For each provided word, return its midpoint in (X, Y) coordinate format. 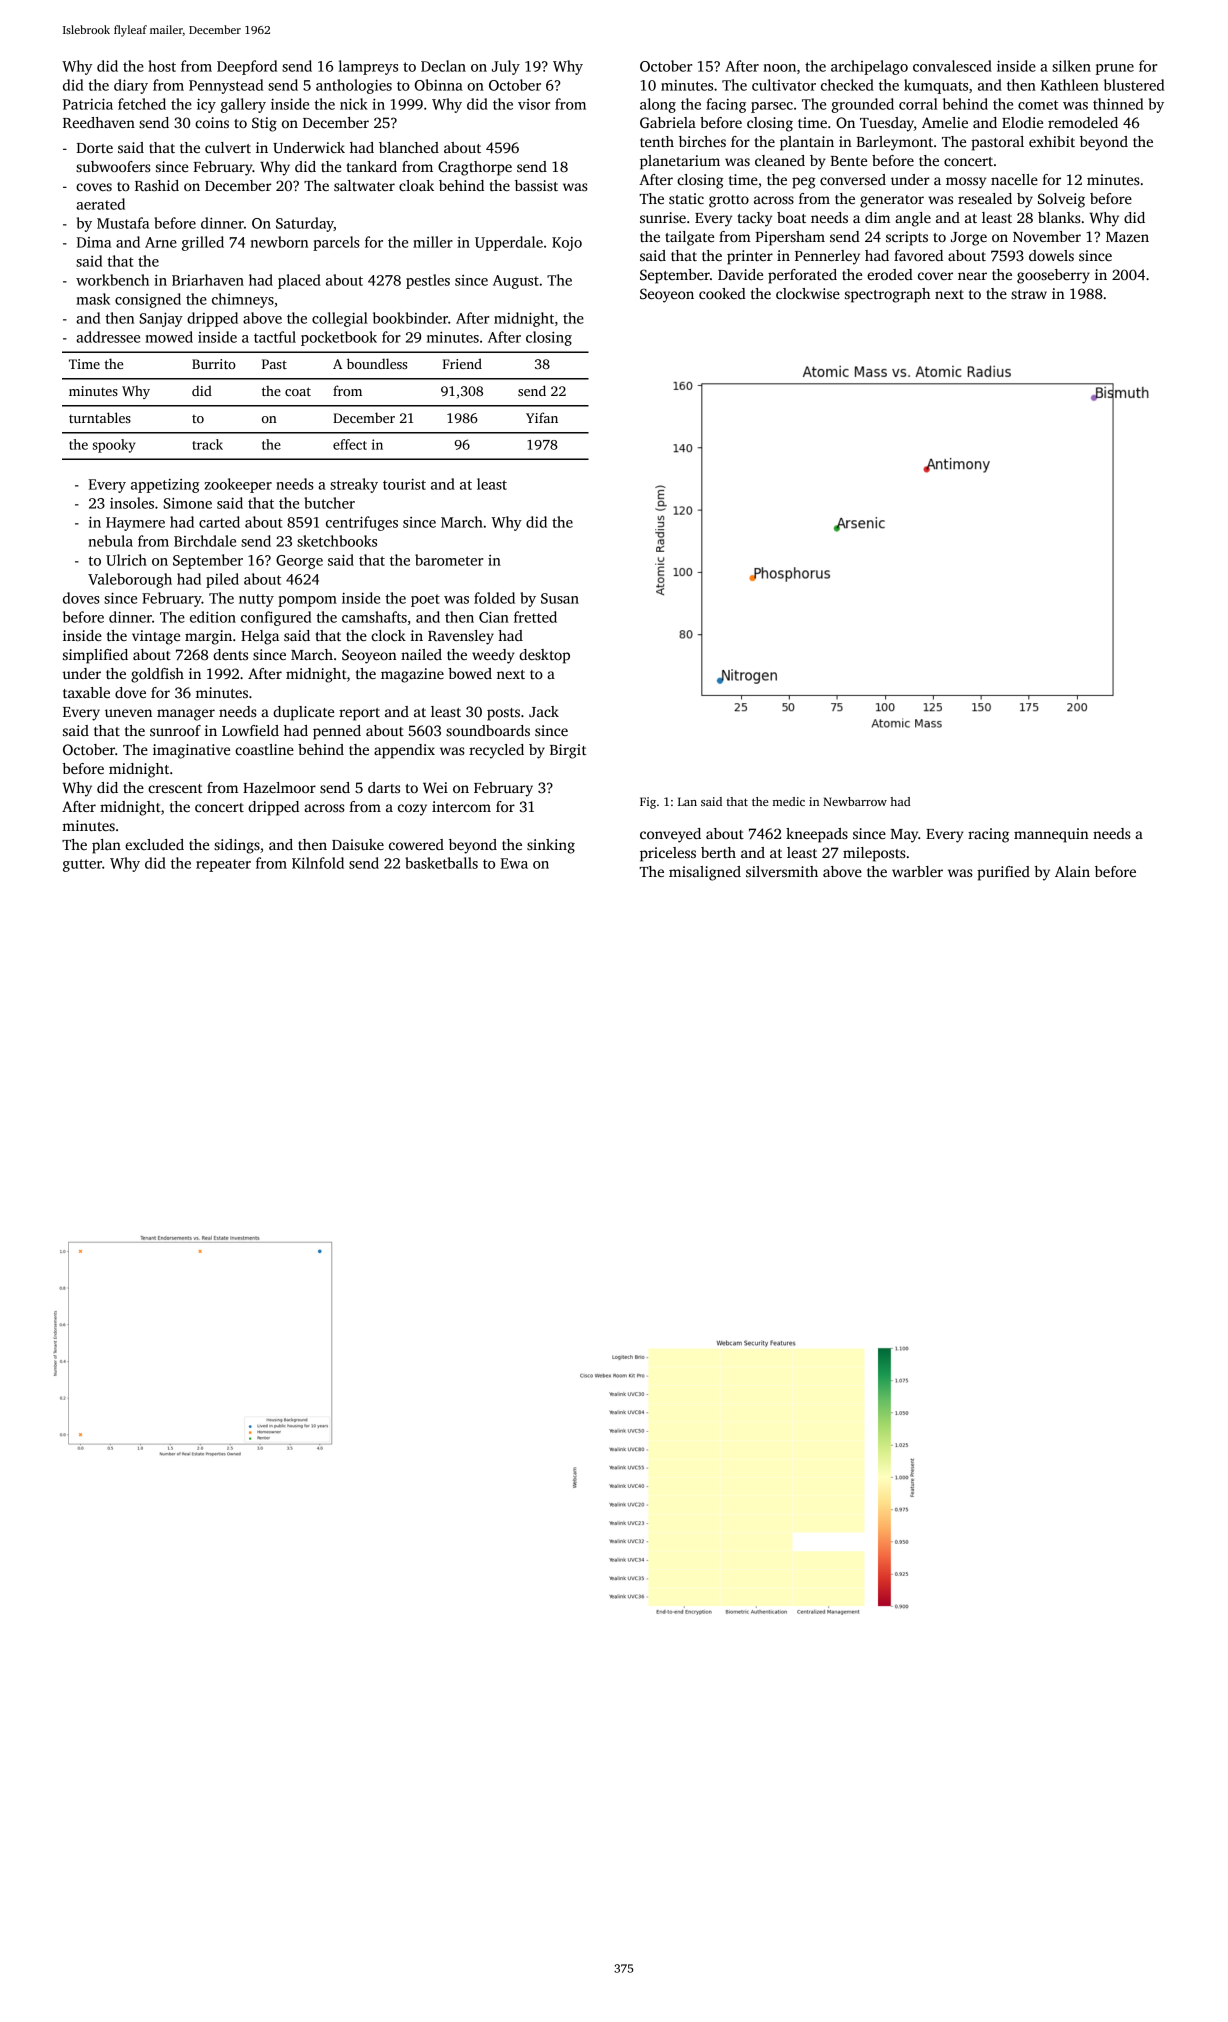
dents (230, 654)
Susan (560, 598)
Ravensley (461, 637)
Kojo (567, 244)
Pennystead (226, 86)
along (658, 105)
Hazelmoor (279, 787)
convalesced (952, 66)
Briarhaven (208, 280)
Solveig (1061, 200)
